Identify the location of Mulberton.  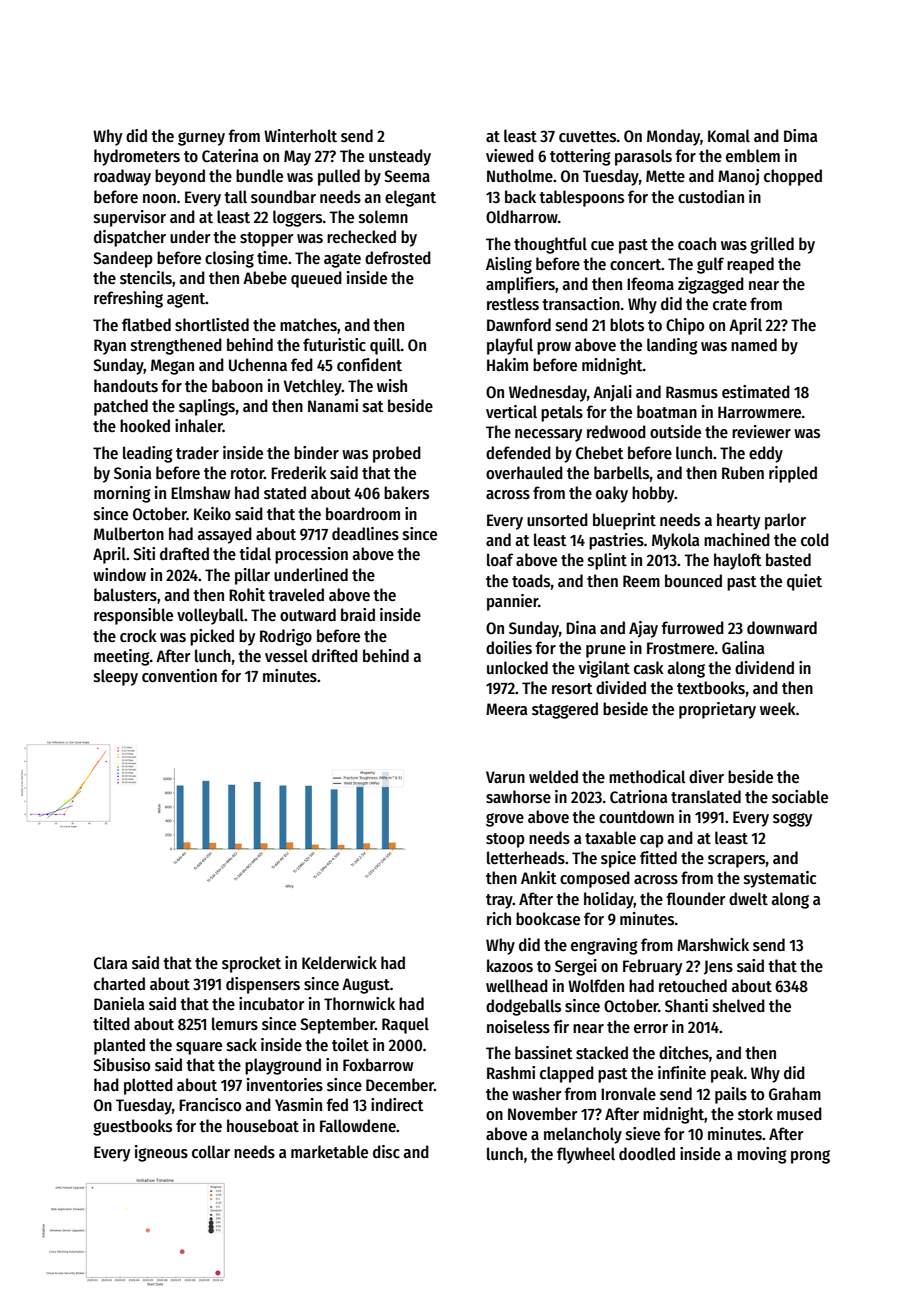
(129, 534).
